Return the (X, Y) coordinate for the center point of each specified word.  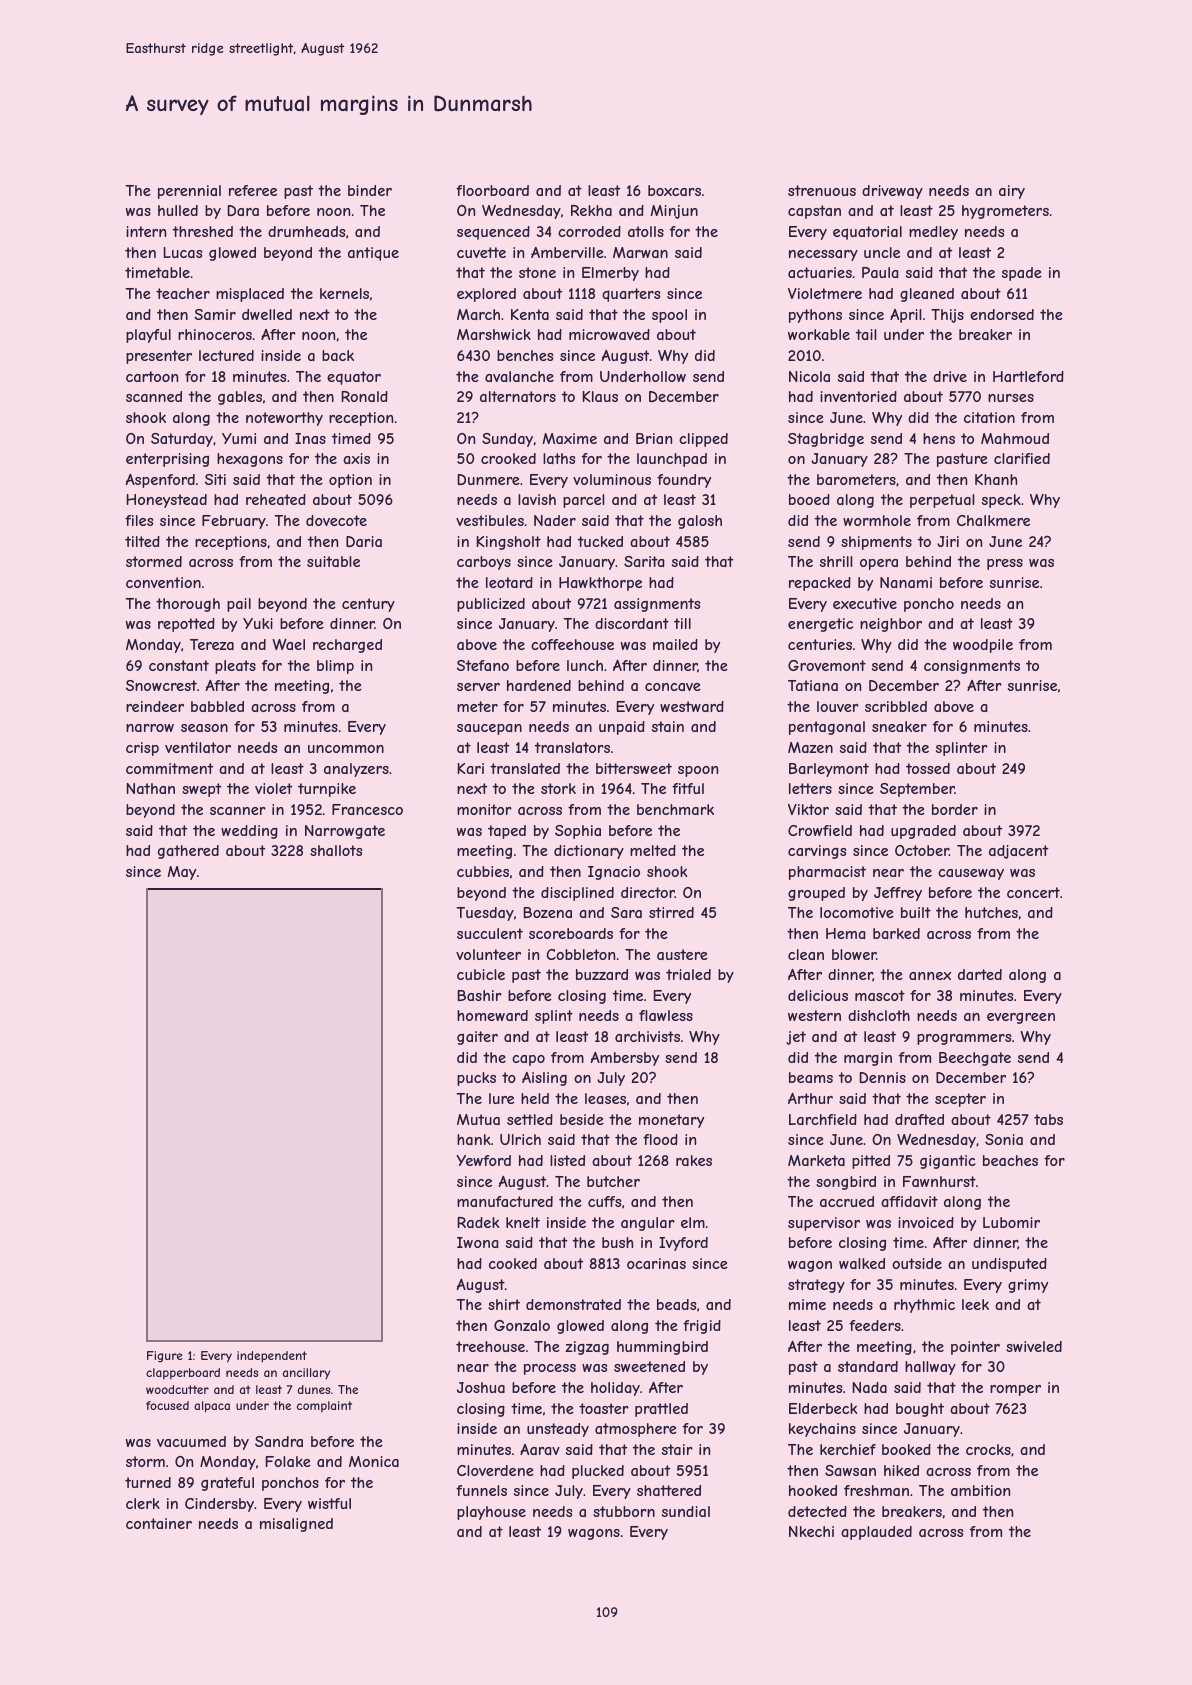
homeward (492, 1015)
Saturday (182, 440)
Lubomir (1011, 1222)
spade (1022, 274)
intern (146, 231)
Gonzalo (522, 1325)
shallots (336, 850)
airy (1012, 192)
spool (669, 316)
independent (272, 1357)
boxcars (674, 190)
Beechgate (975, 1059)
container (159, 1523)
